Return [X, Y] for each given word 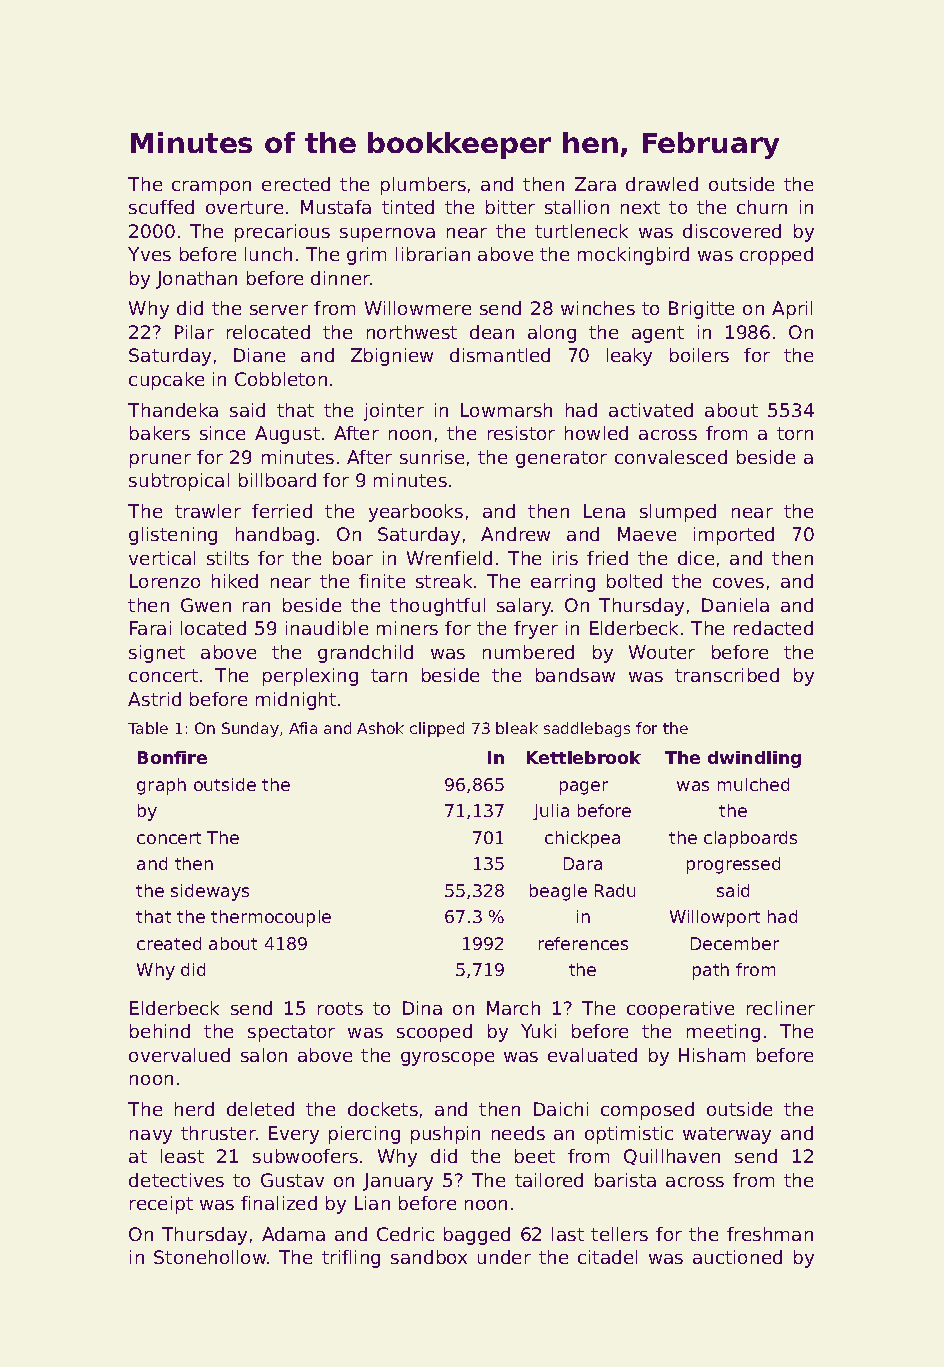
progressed [733, 865]
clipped [437, 729]
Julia [551, 812]
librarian [433, 254]
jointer [394, 412]
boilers [699, 355]
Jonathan [196, 280]
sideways [210, 892]
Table [148, 728]
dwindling [754, 759]
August [287, 435]
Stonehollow [210, 1257]
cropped [776, 256]
